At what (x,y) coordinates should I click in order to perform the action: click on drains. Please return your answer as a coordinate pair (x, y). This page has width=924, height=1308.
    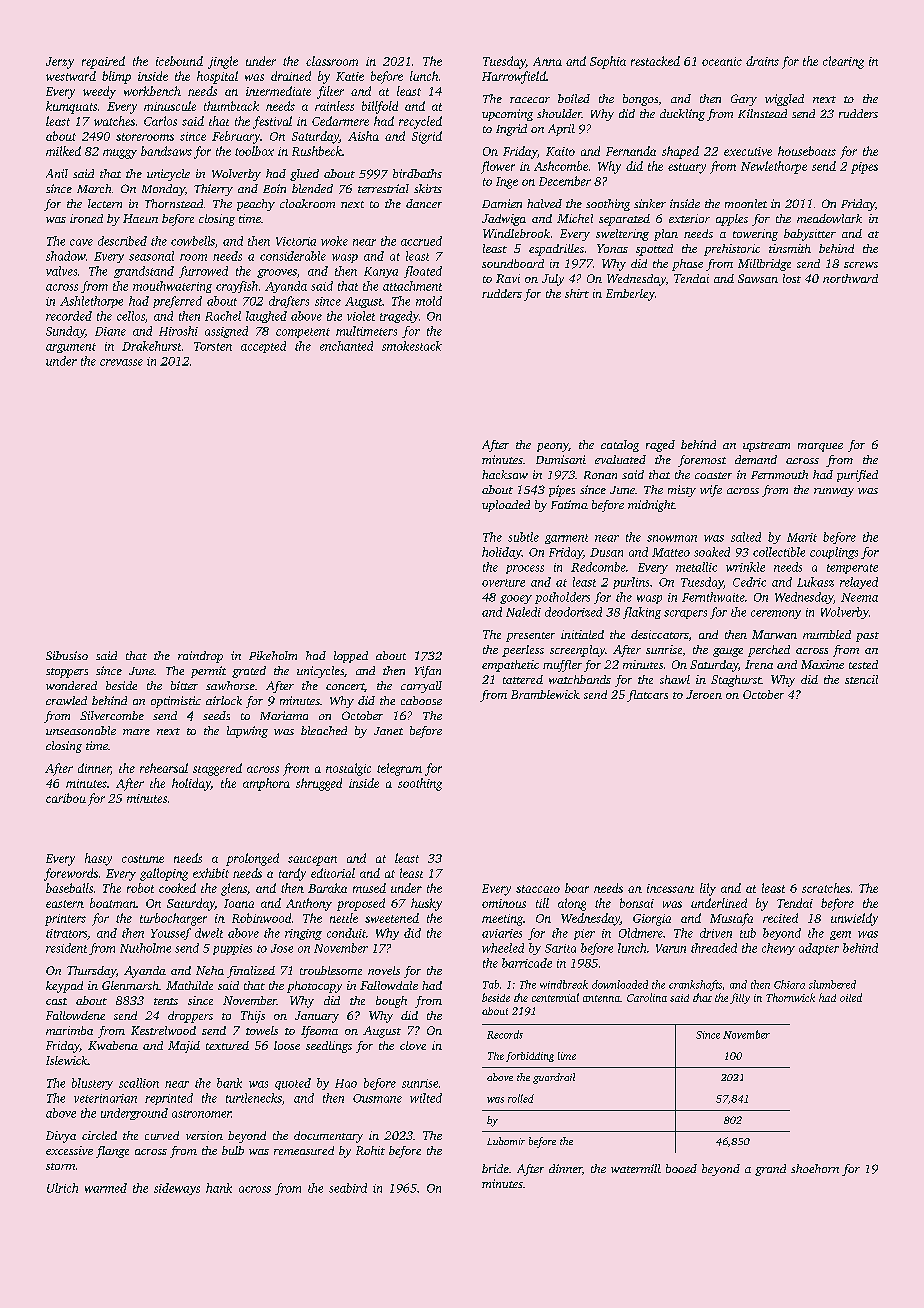
    Looking at the image, I should click on (762, 61).
